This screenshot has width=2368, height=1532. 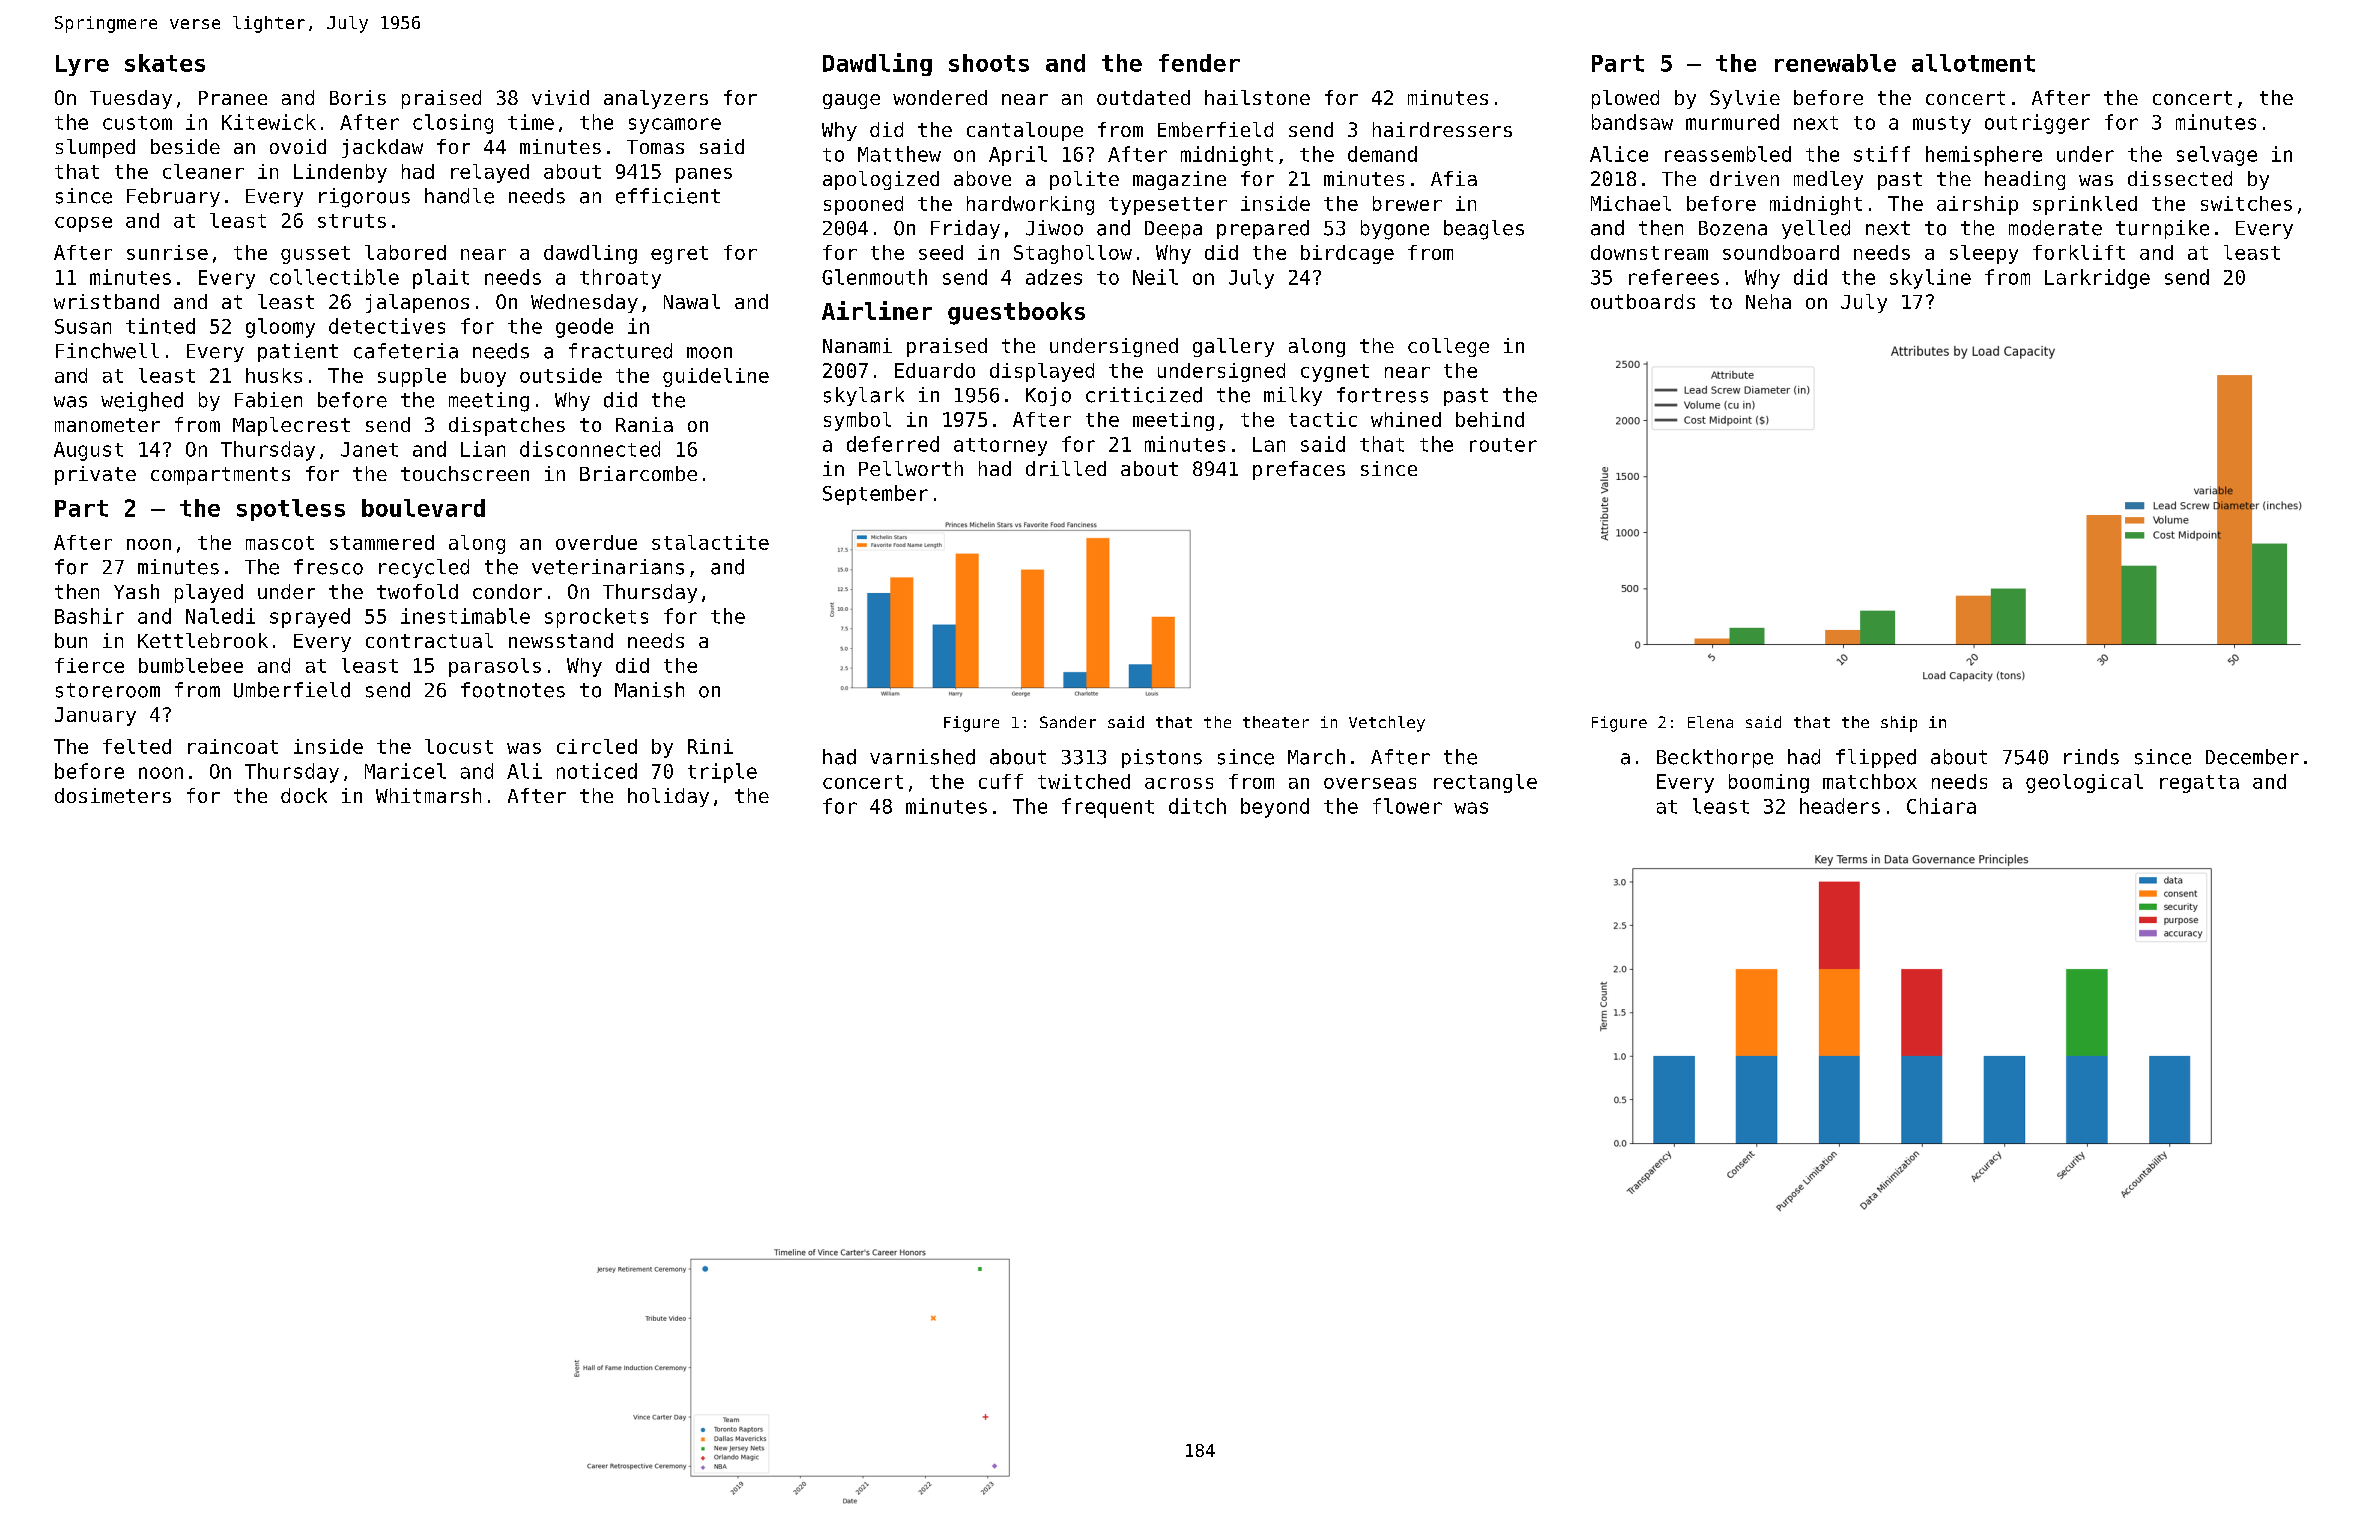 I want to click on Chiara, so click(x=1941, y=806).
